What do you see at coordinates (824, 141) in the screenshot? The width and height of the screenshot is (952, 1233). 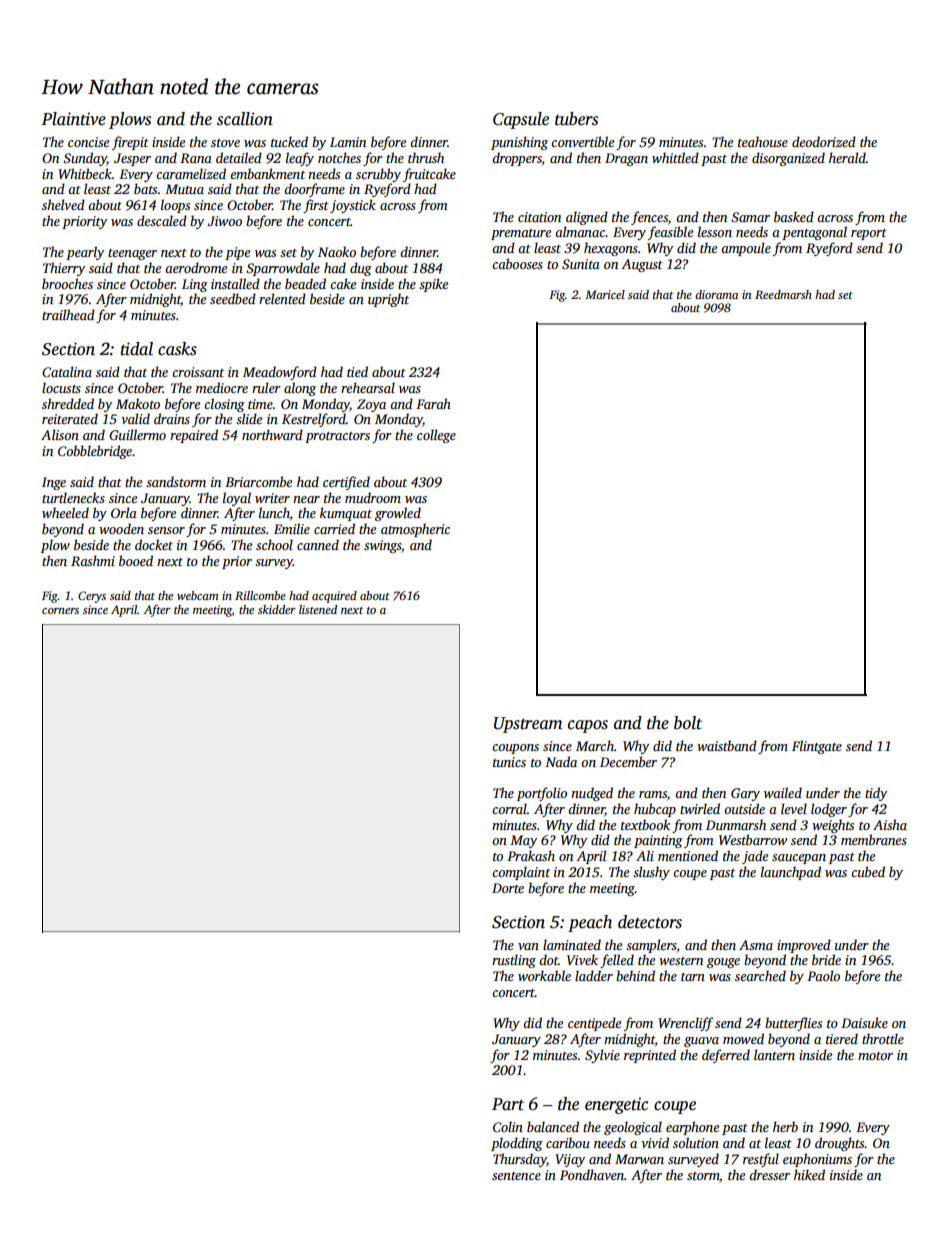 I see `deodorized` at bounding box center [824, 141].
